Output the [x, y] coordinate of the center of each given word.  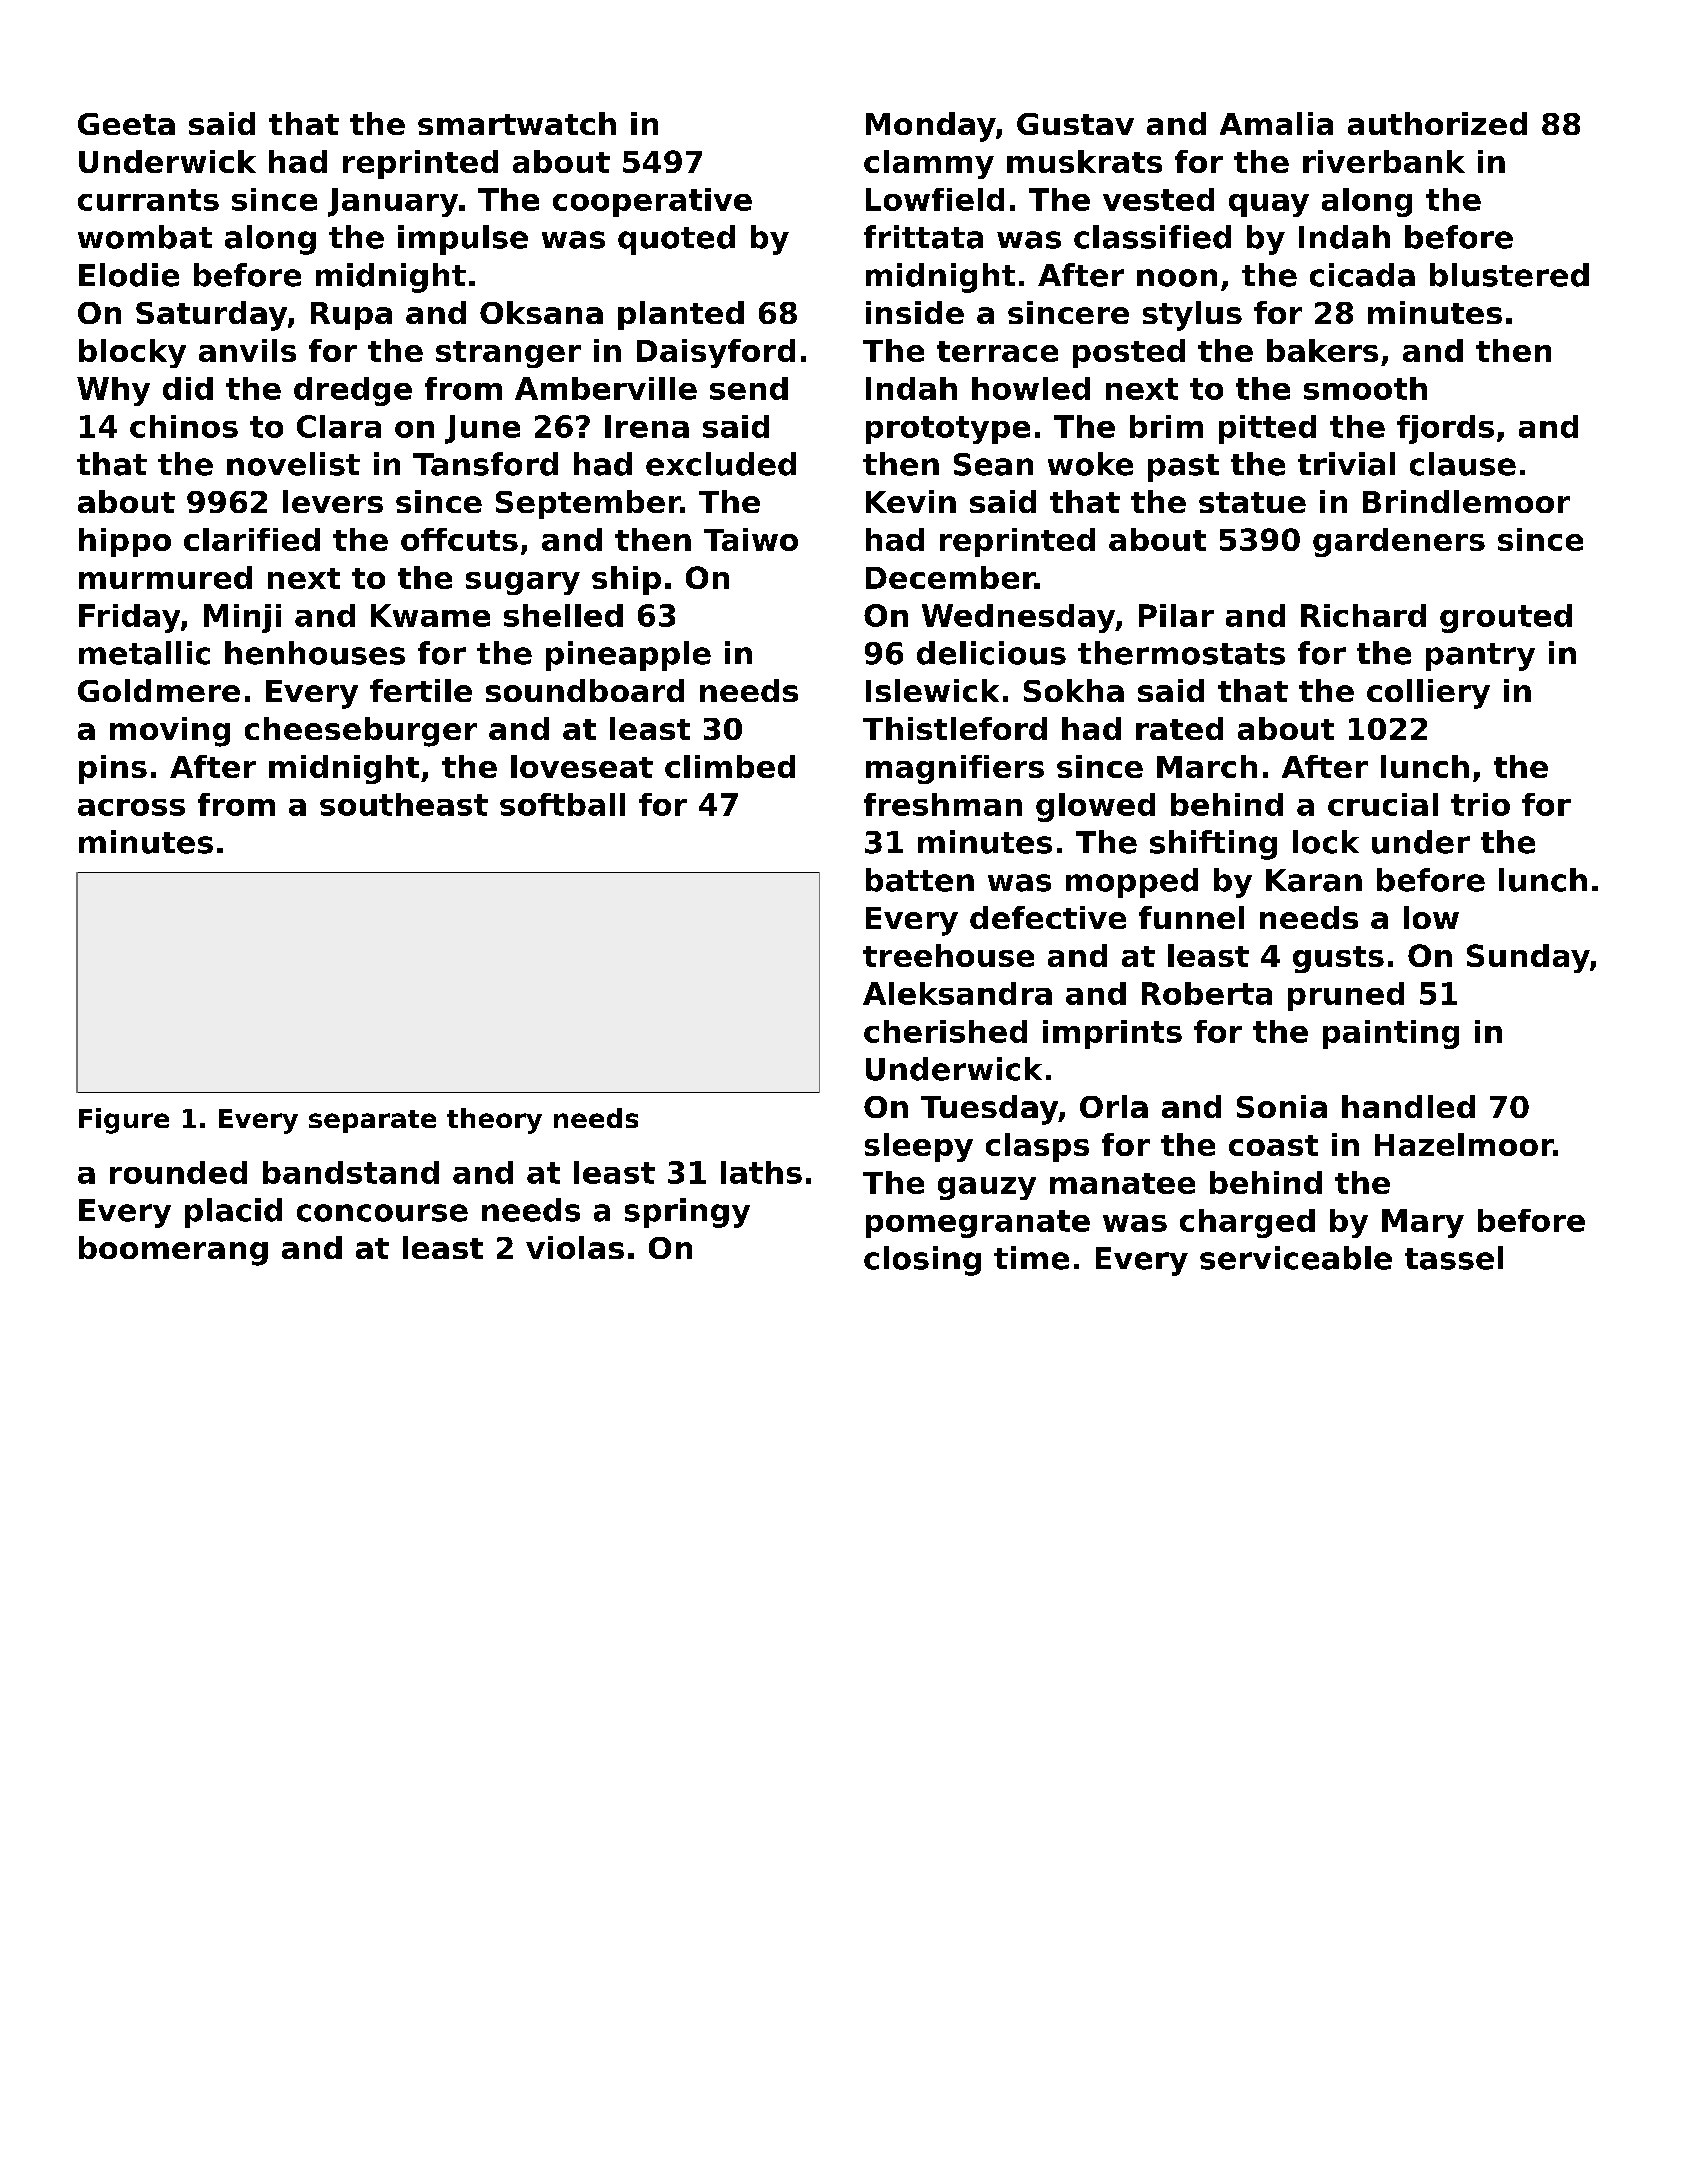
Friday [129, 618]
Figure [124, 1121]
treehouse [948, 955]
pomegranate [978, 1224]
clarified [252, 539]
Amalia [1276, 123]
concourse [382, 1213]
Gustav [1075, 124]
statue [1252, 502]
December [950, 577]
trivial [1346, 464]
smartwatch [517, 123]
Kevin [911, 501]
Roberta [1207, 993]
